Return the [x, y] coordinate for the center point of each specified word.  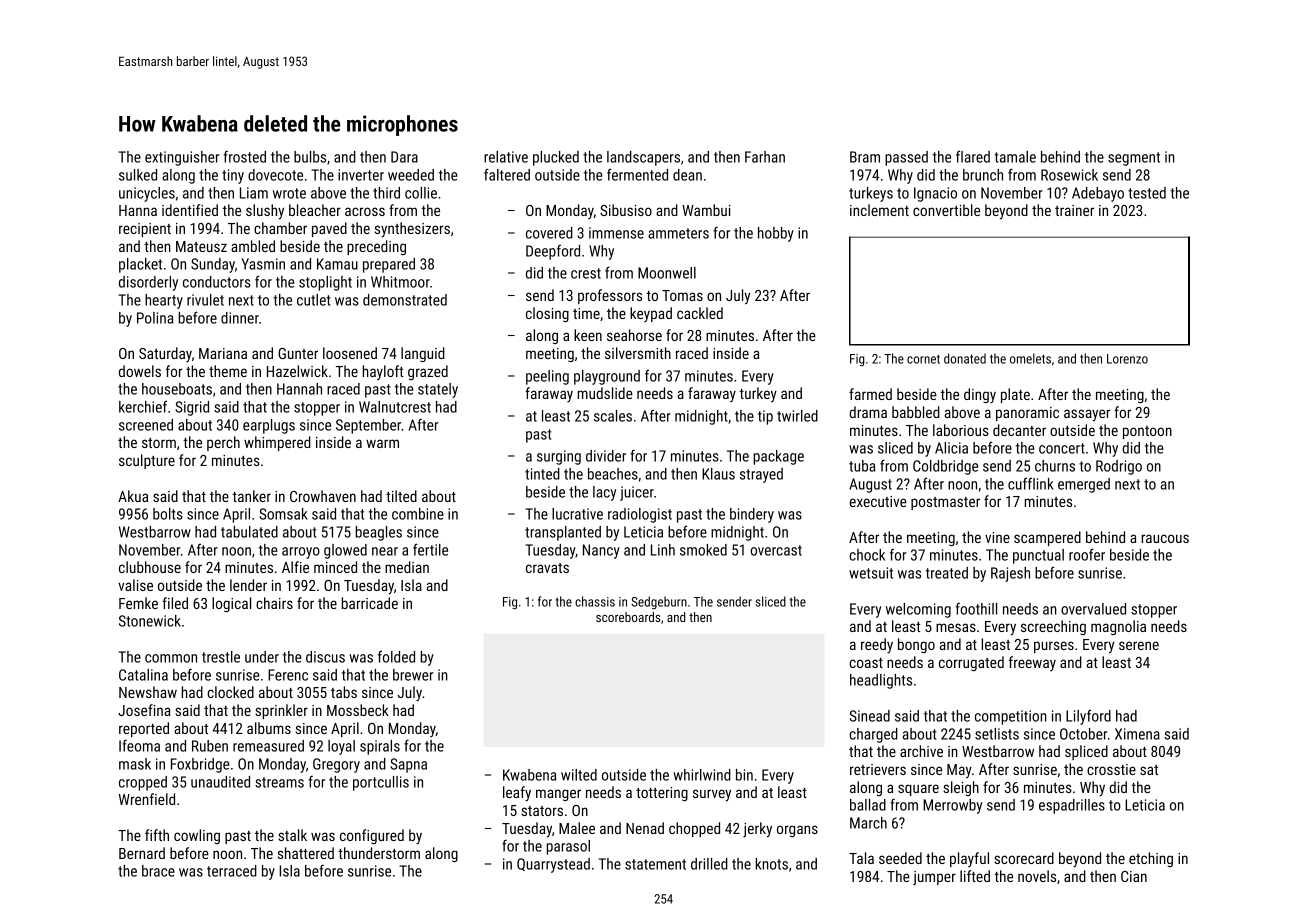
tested [1147, 193]
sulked [138, 175]
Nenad [645, 828]
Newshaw [148, 692]
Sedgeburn [659, 602]
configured [372, 836]
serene [1139, 645]
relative [506, 157]
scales [613, 416]
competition [1011, 717]
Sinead [870, 716]
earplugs [269, 426]
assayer [1087, 415]
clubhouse [150, 567]
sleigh [961, 788]
